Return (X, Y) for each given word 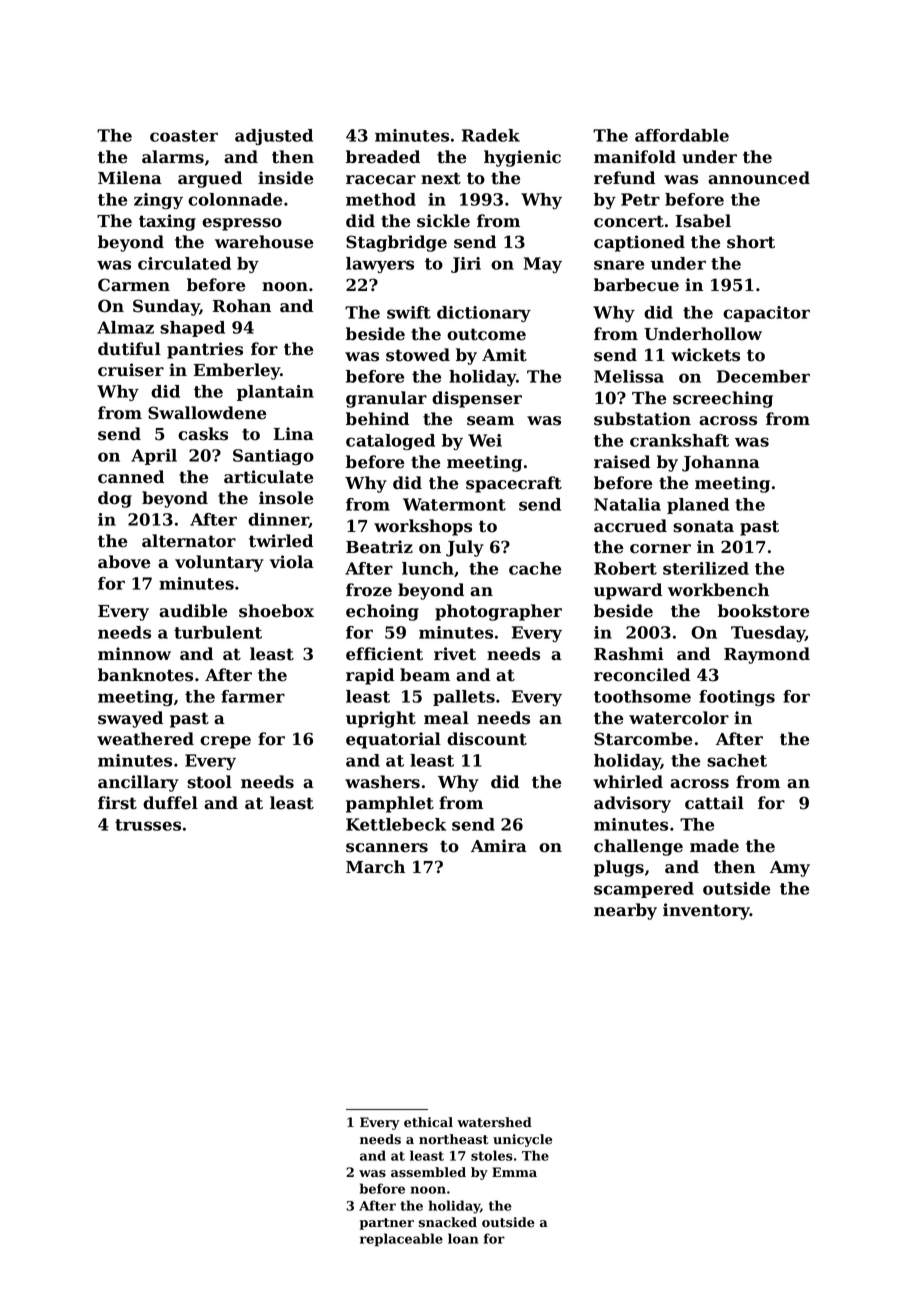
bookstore (763, 611)
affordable (682, 135)
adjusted (274, 137)
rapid (370, 676)
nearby (625, 911)
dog (115, 499)
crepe (225, 742)
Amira (499, 846)
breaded (383, 157)
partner (387, 1224)
